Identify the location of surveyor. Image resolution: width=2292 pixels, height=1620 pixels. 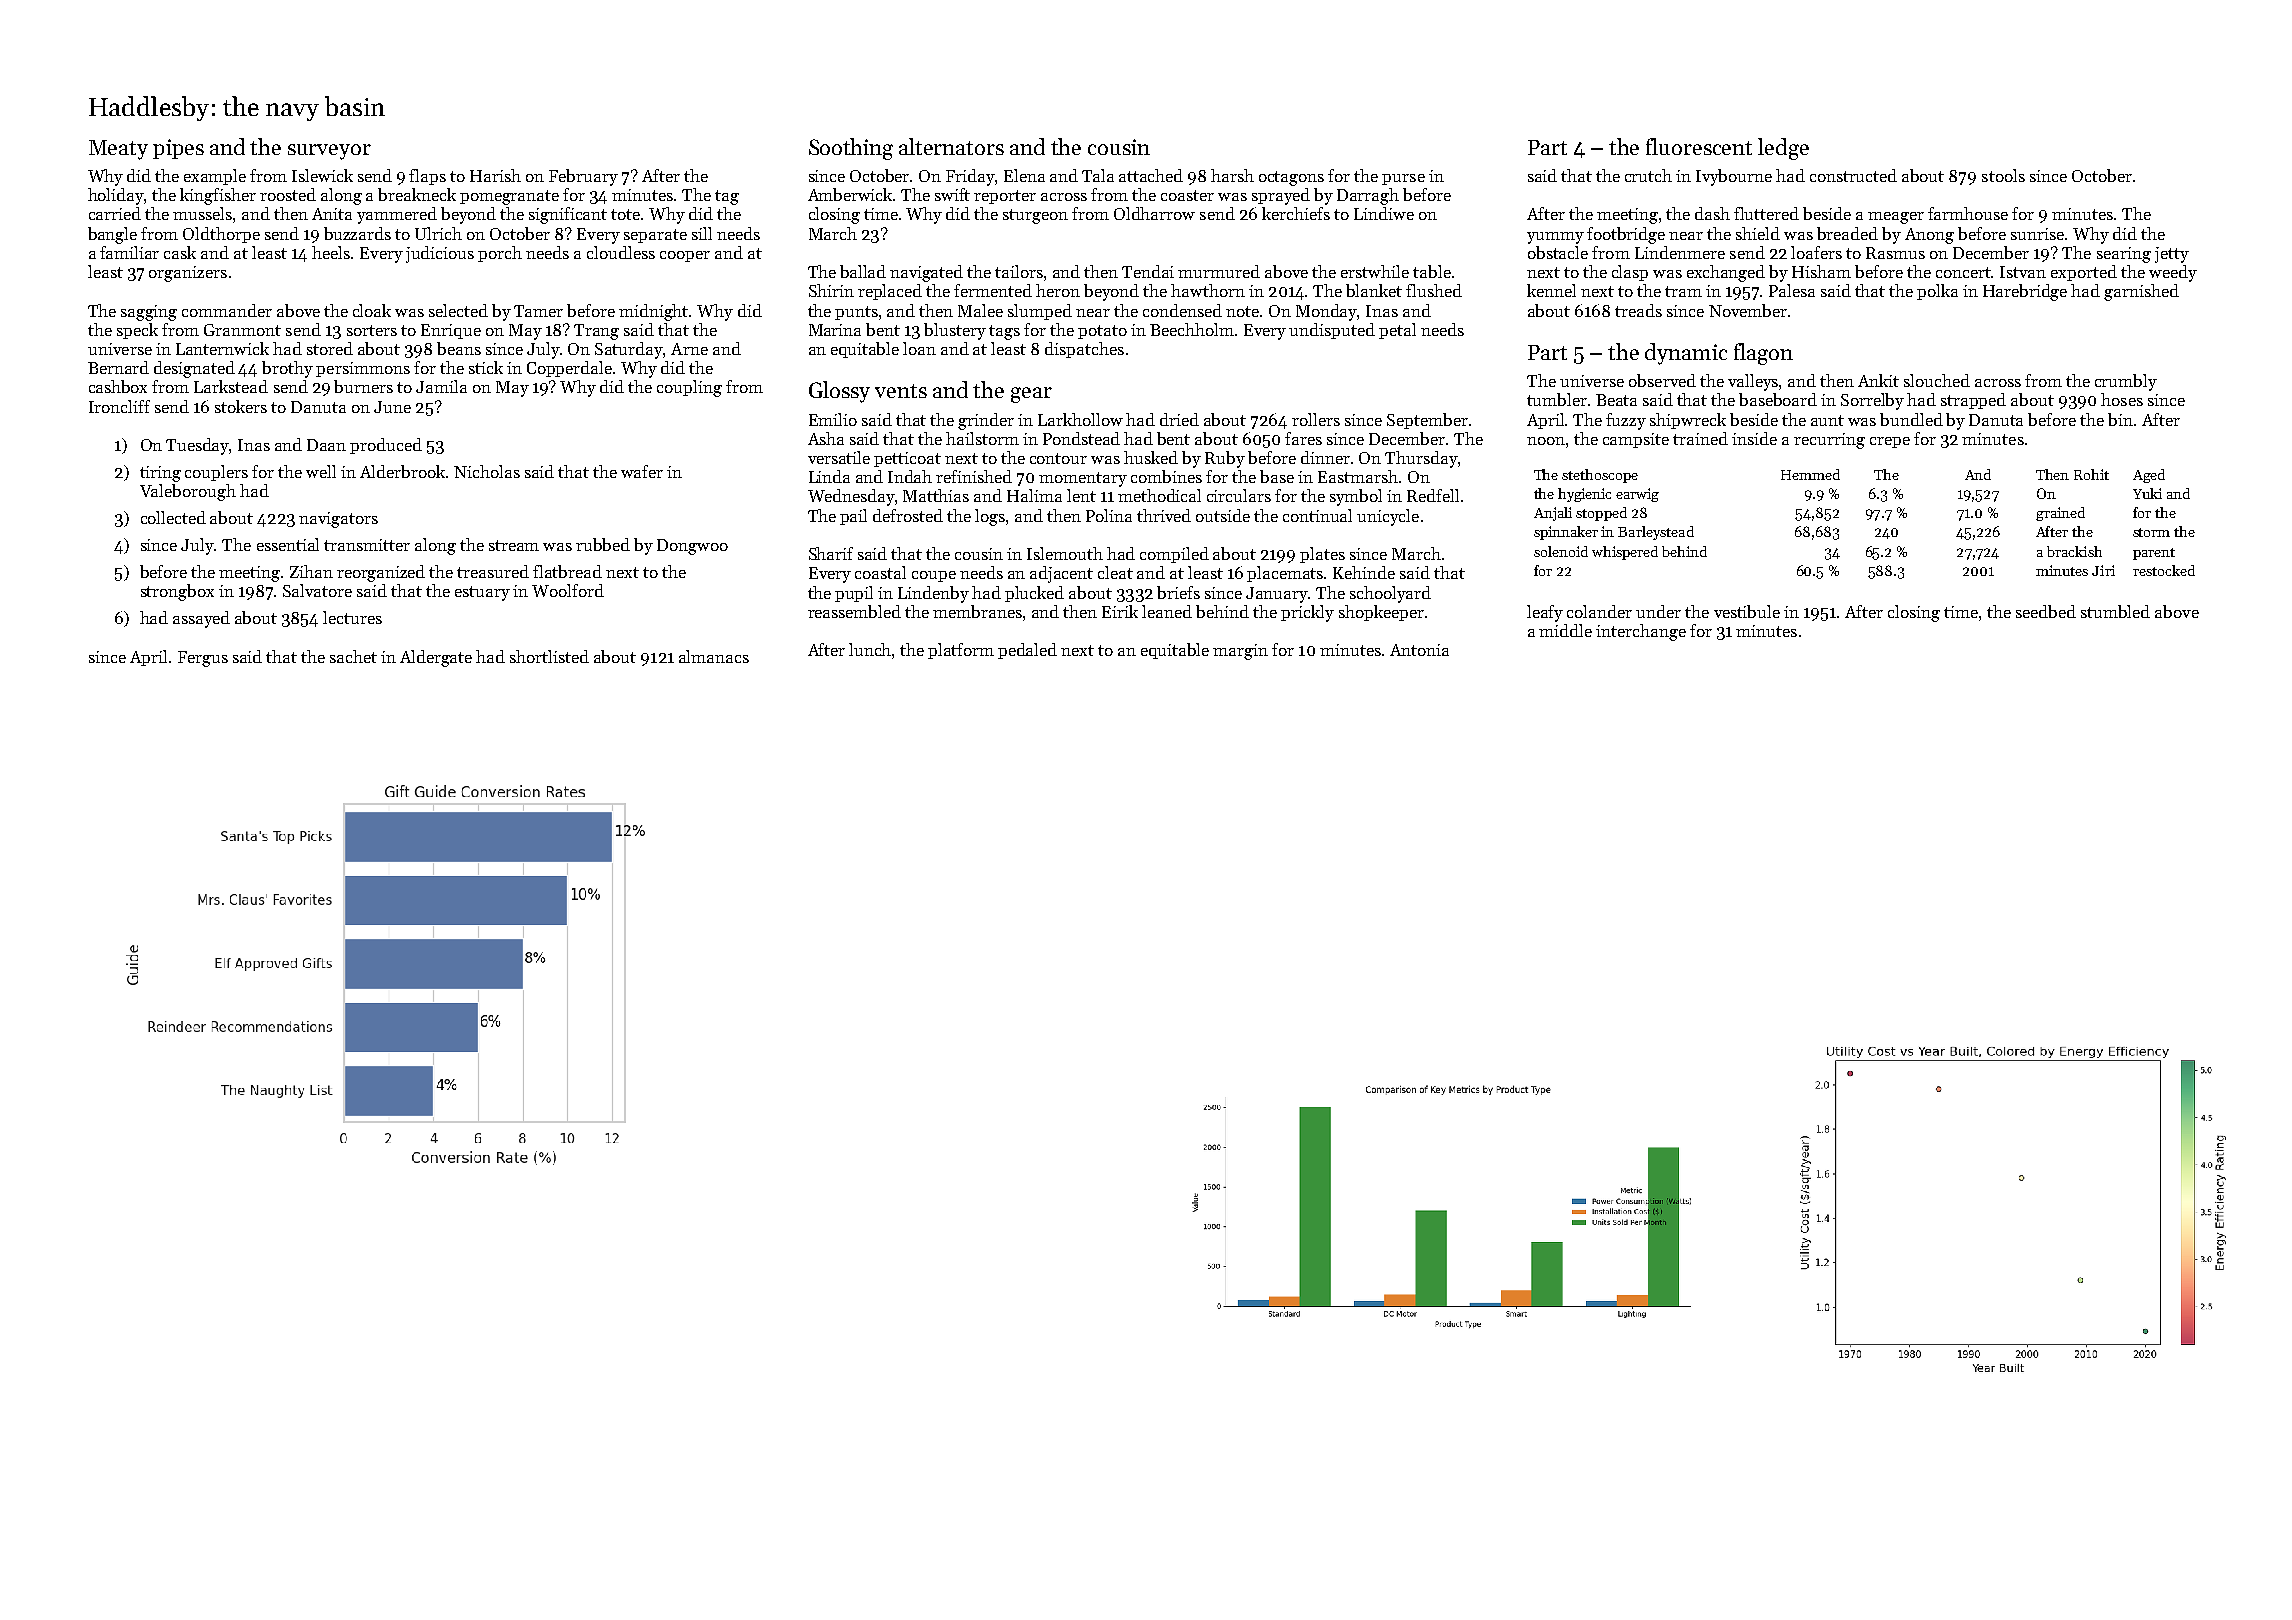
(329, 152).
